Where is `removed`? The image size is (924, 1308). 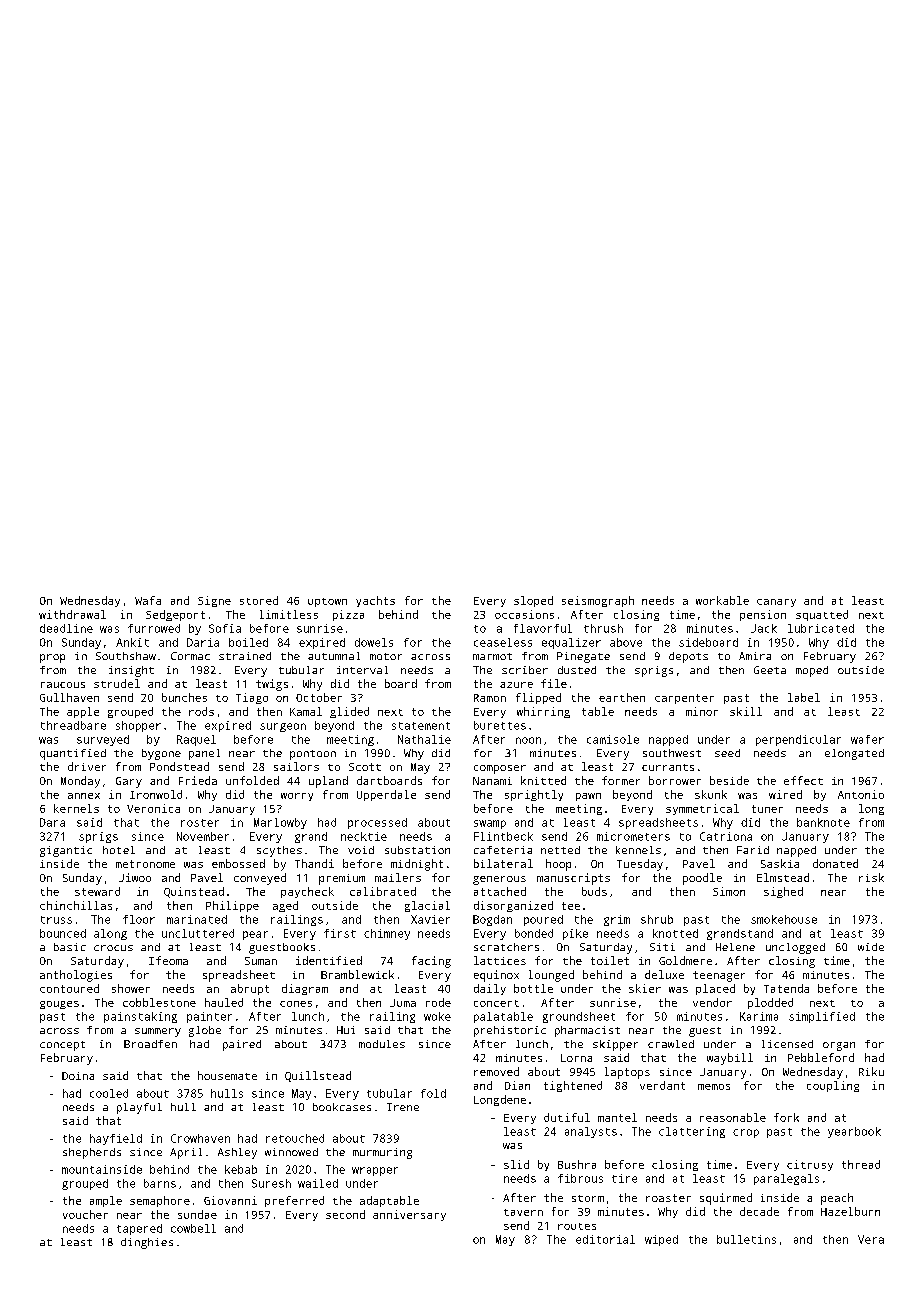 removed is located at coordinates (496, 1071).
